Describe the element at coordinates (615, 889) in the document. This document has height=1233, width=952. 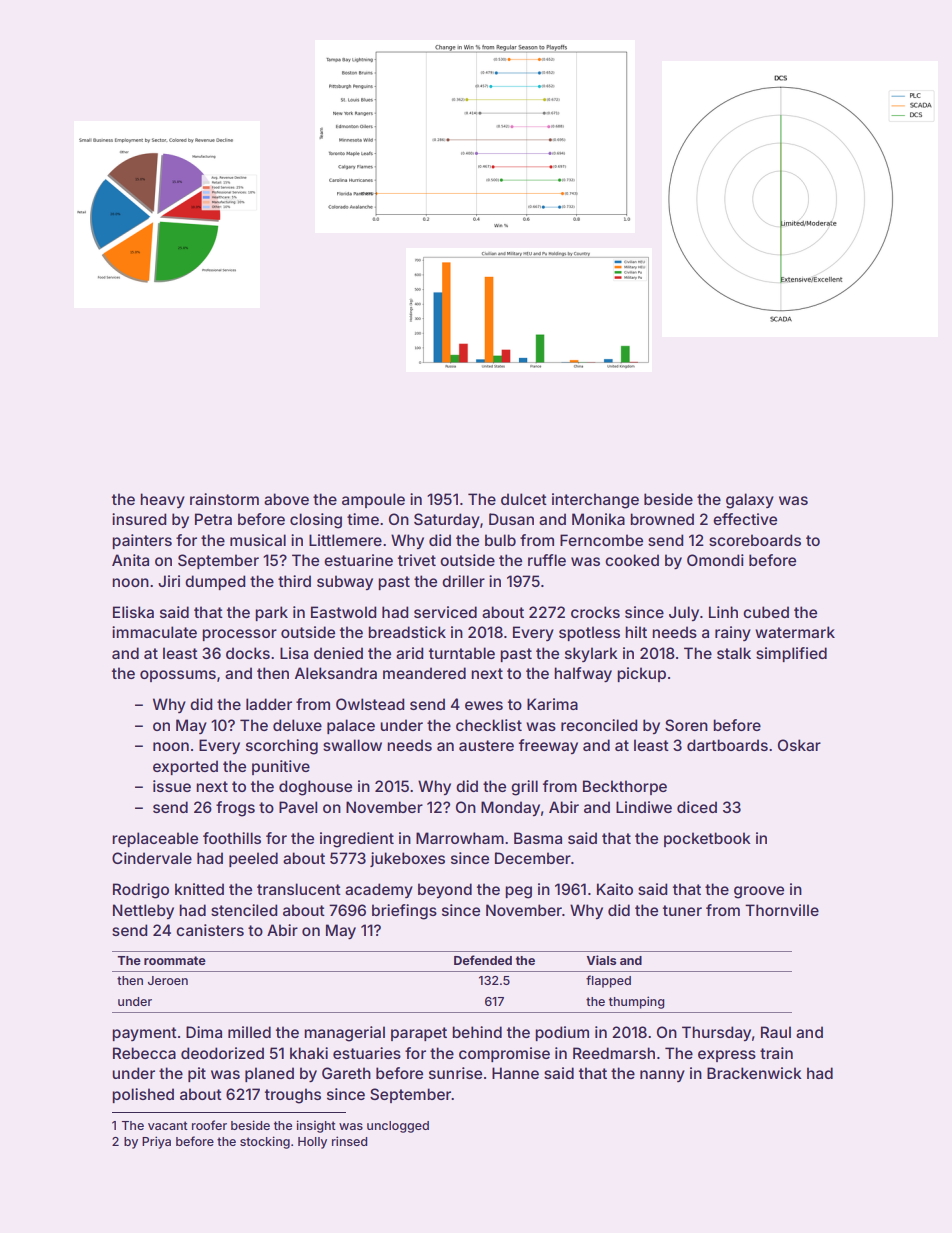
I see `Kaito` at that location.
